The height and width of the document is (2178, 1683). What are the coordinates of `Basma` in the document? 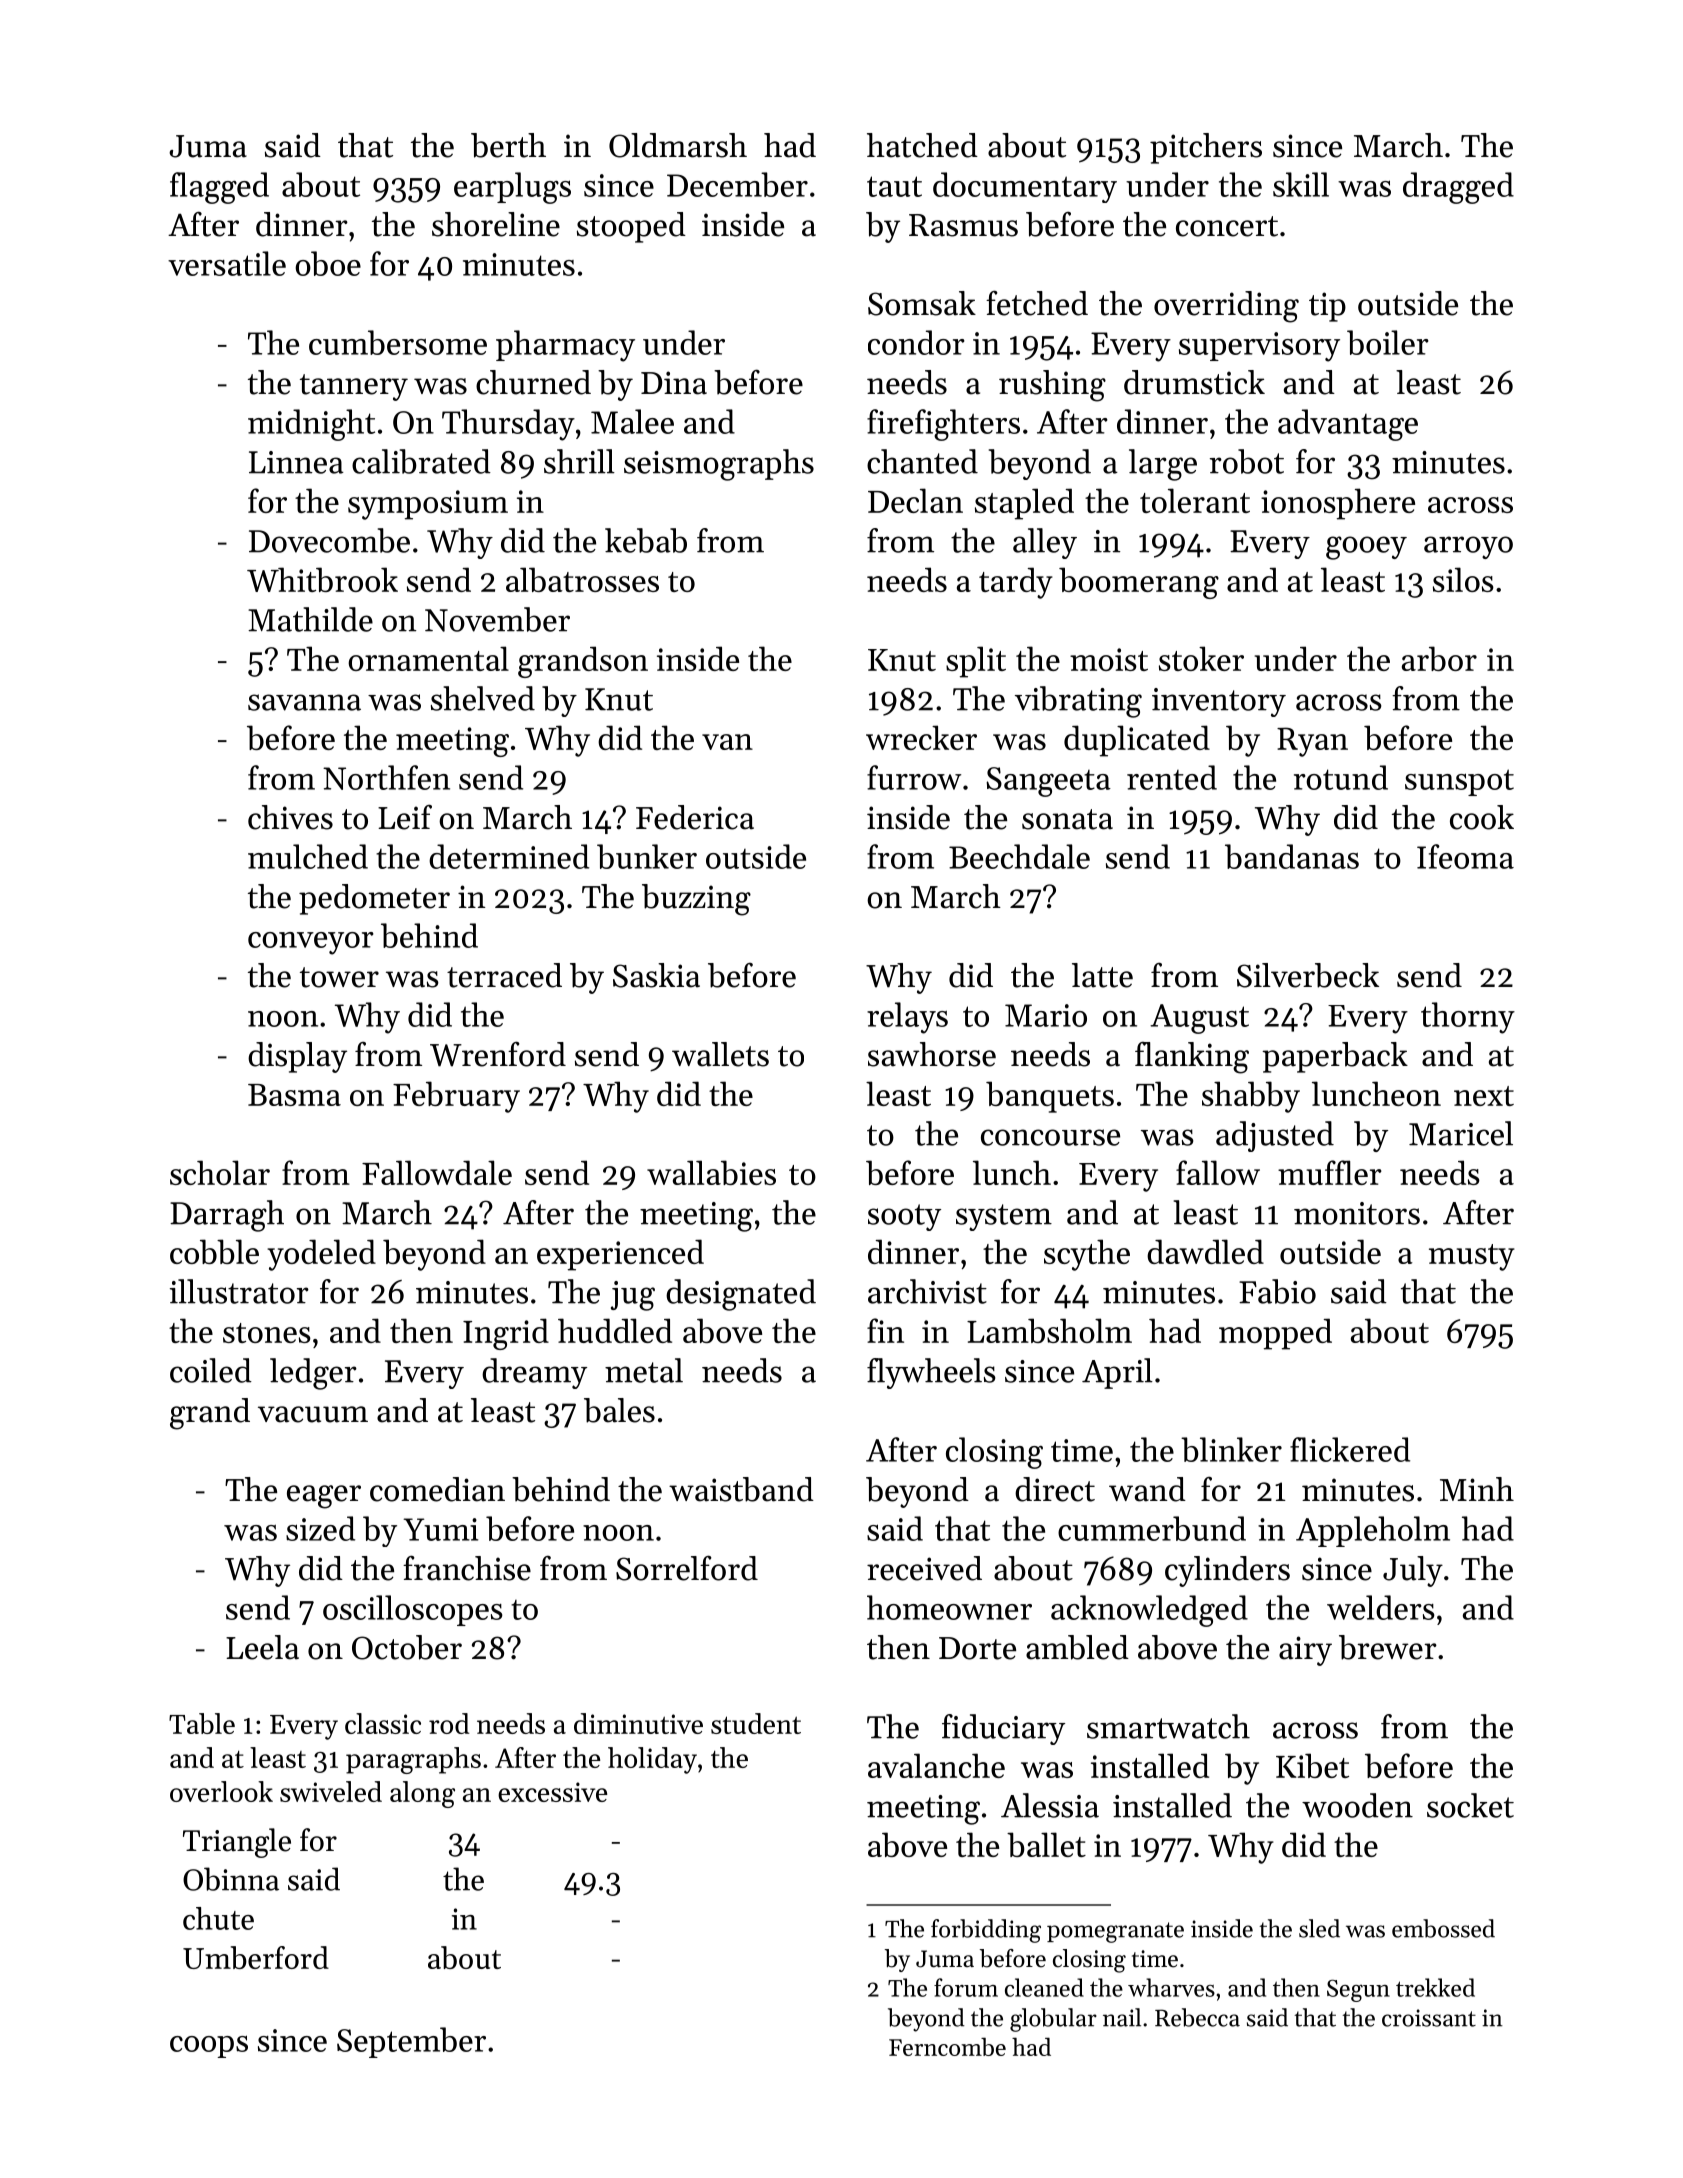 It's located at (294, 1095).
